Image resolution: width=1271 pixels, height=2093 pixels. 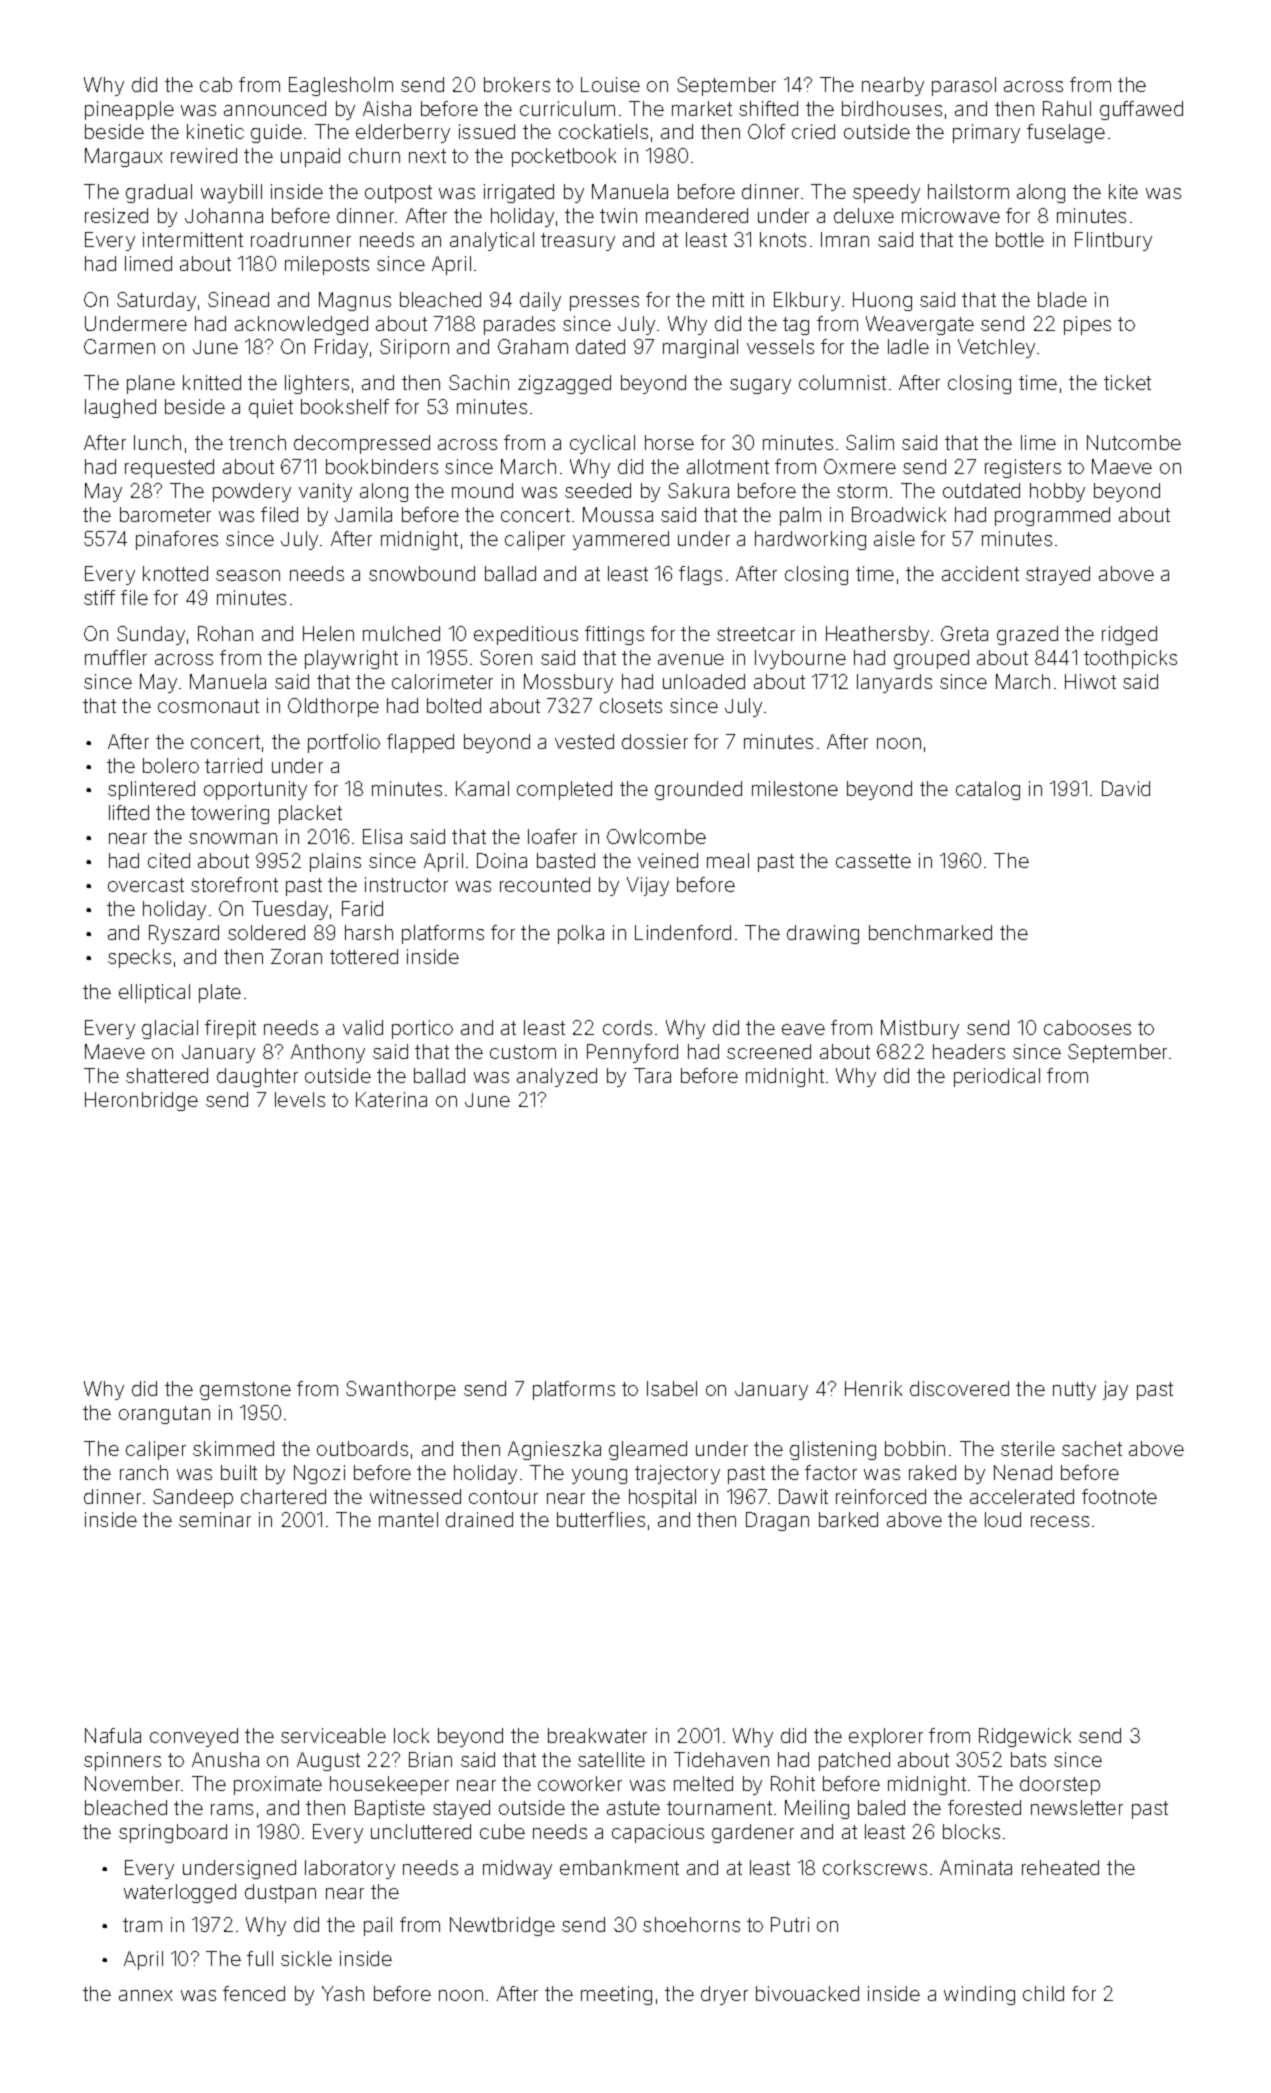 I want to click on springboard, so click(x=173, y=1833).
